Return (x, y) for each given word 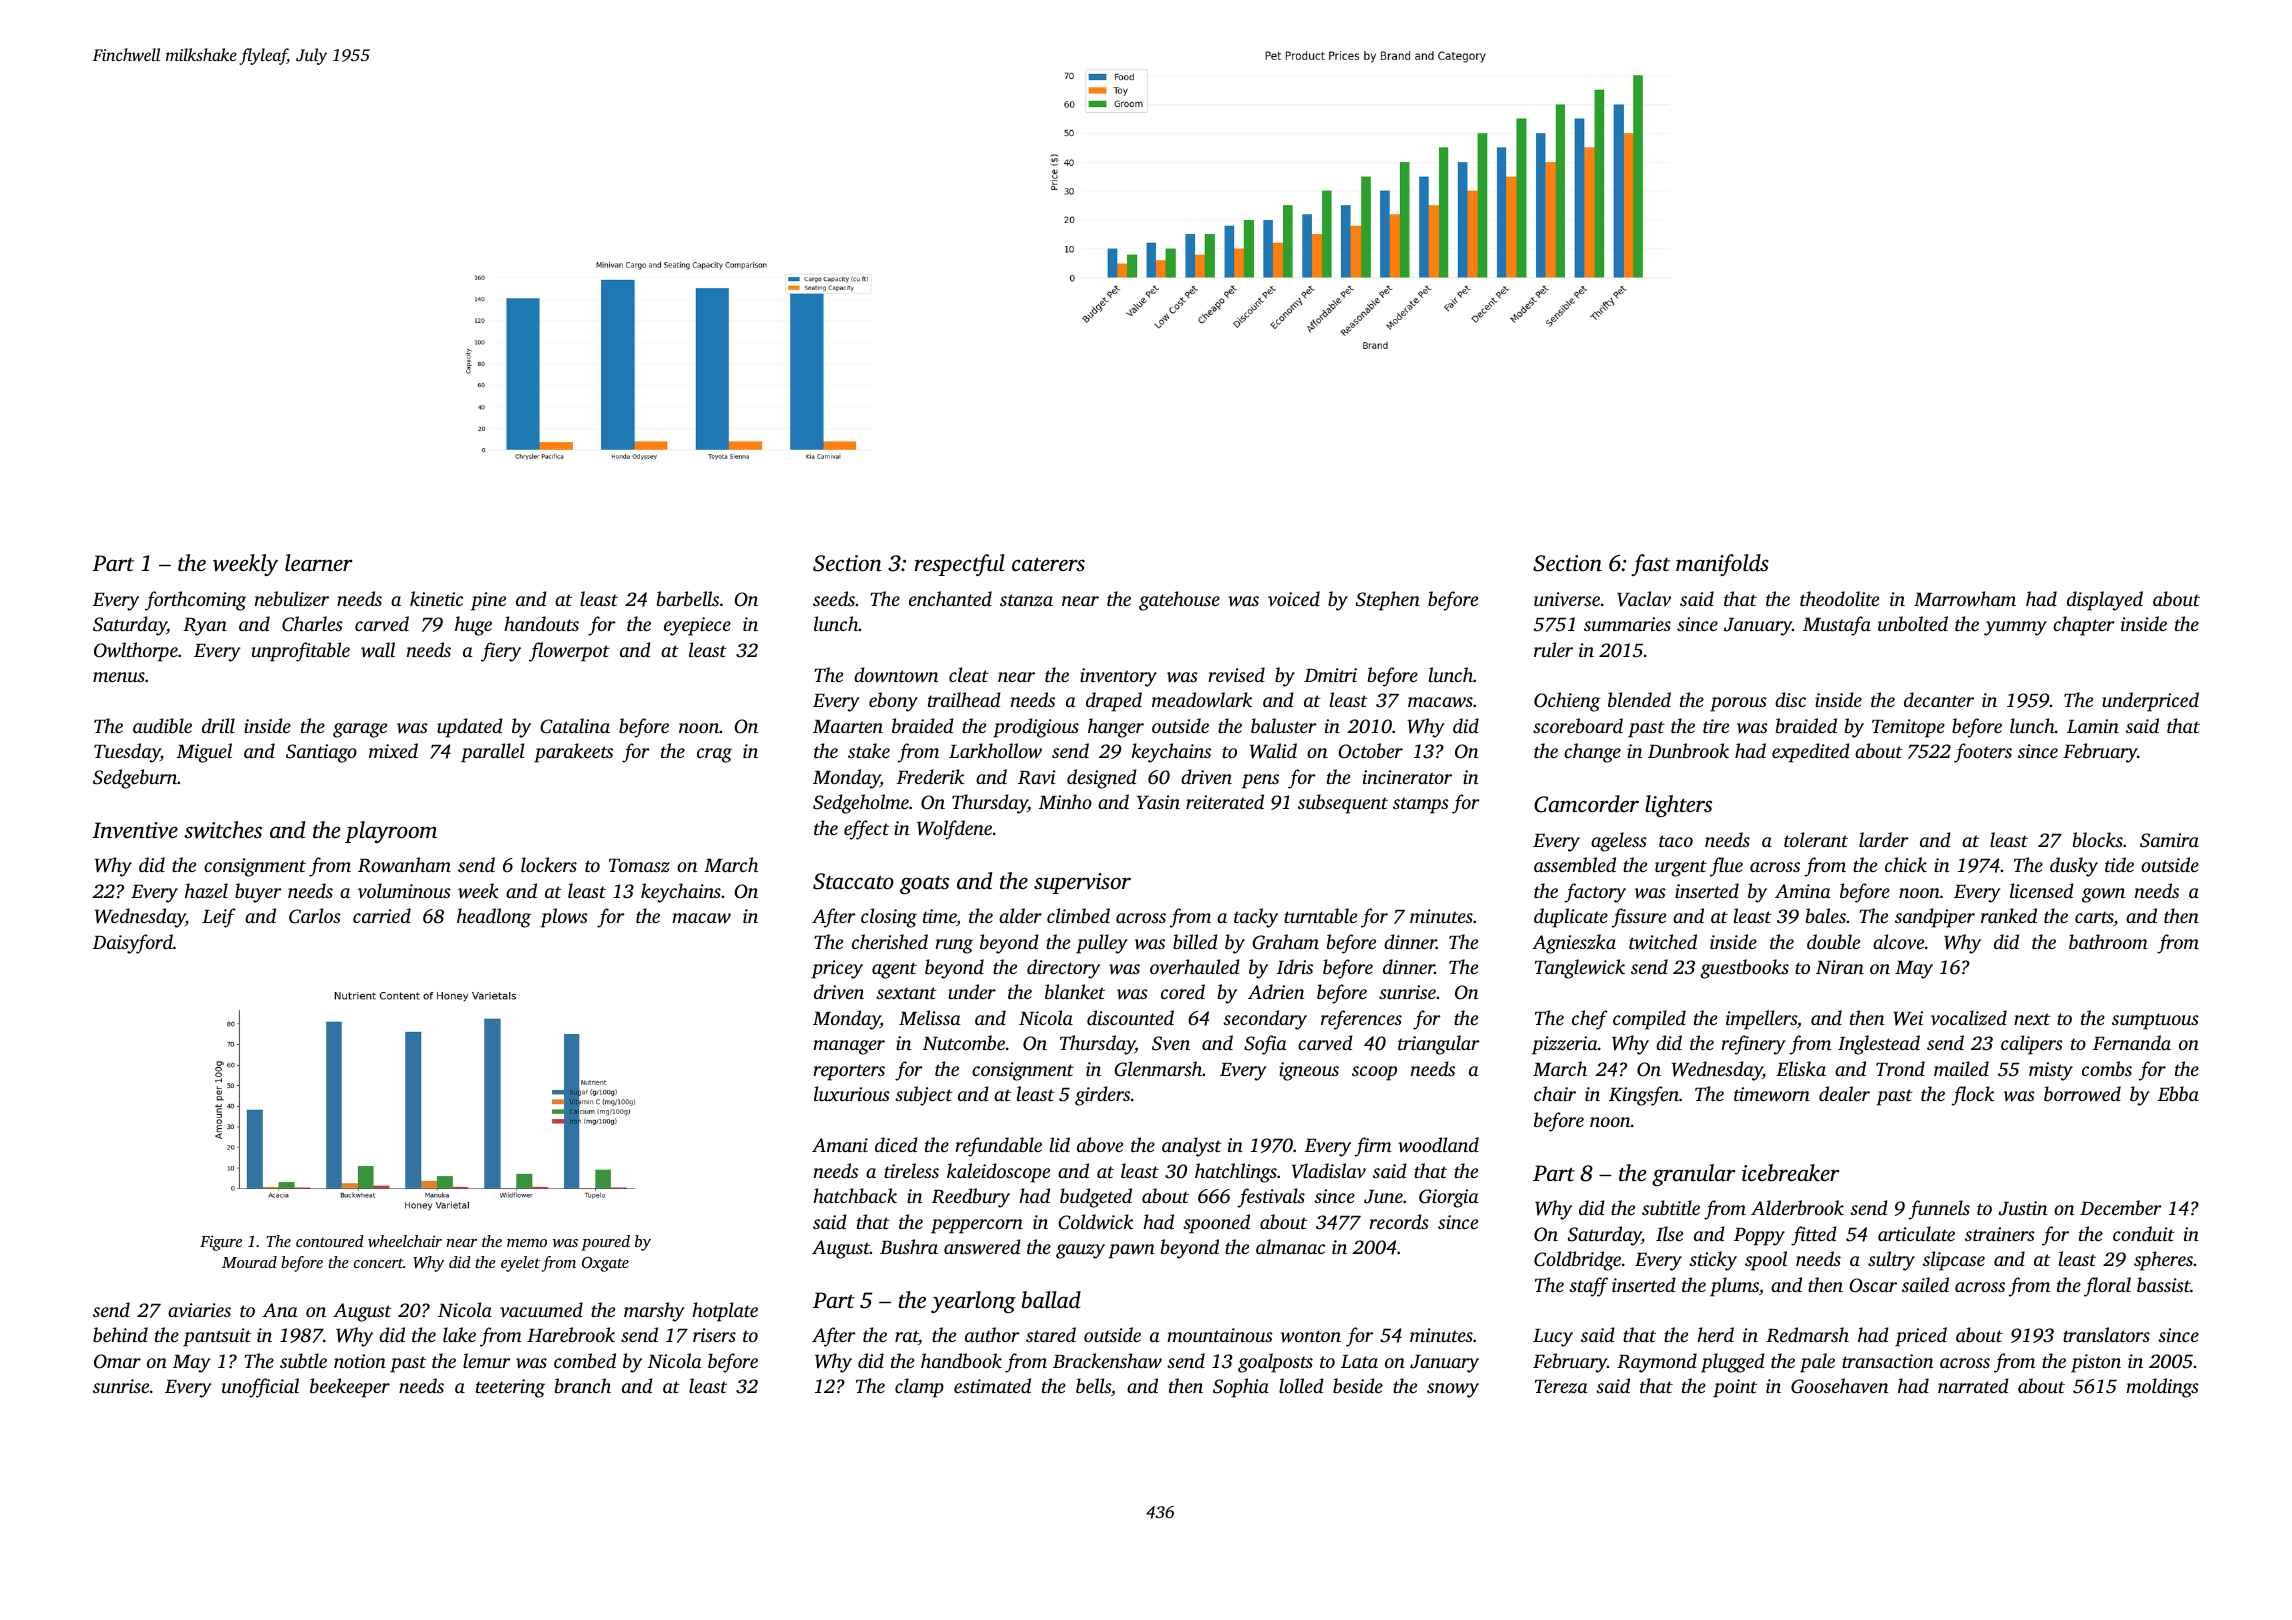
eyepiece (697, 626)
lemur (487, 1360)
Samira (2169, 840)
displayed (2105, 601)
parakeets (573, 753)
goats (924, 885)
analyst (1192, 1147)
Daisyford (133, 944)
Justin (2023, 1208)
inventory (1118, 677)
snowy (1453, 1390)
